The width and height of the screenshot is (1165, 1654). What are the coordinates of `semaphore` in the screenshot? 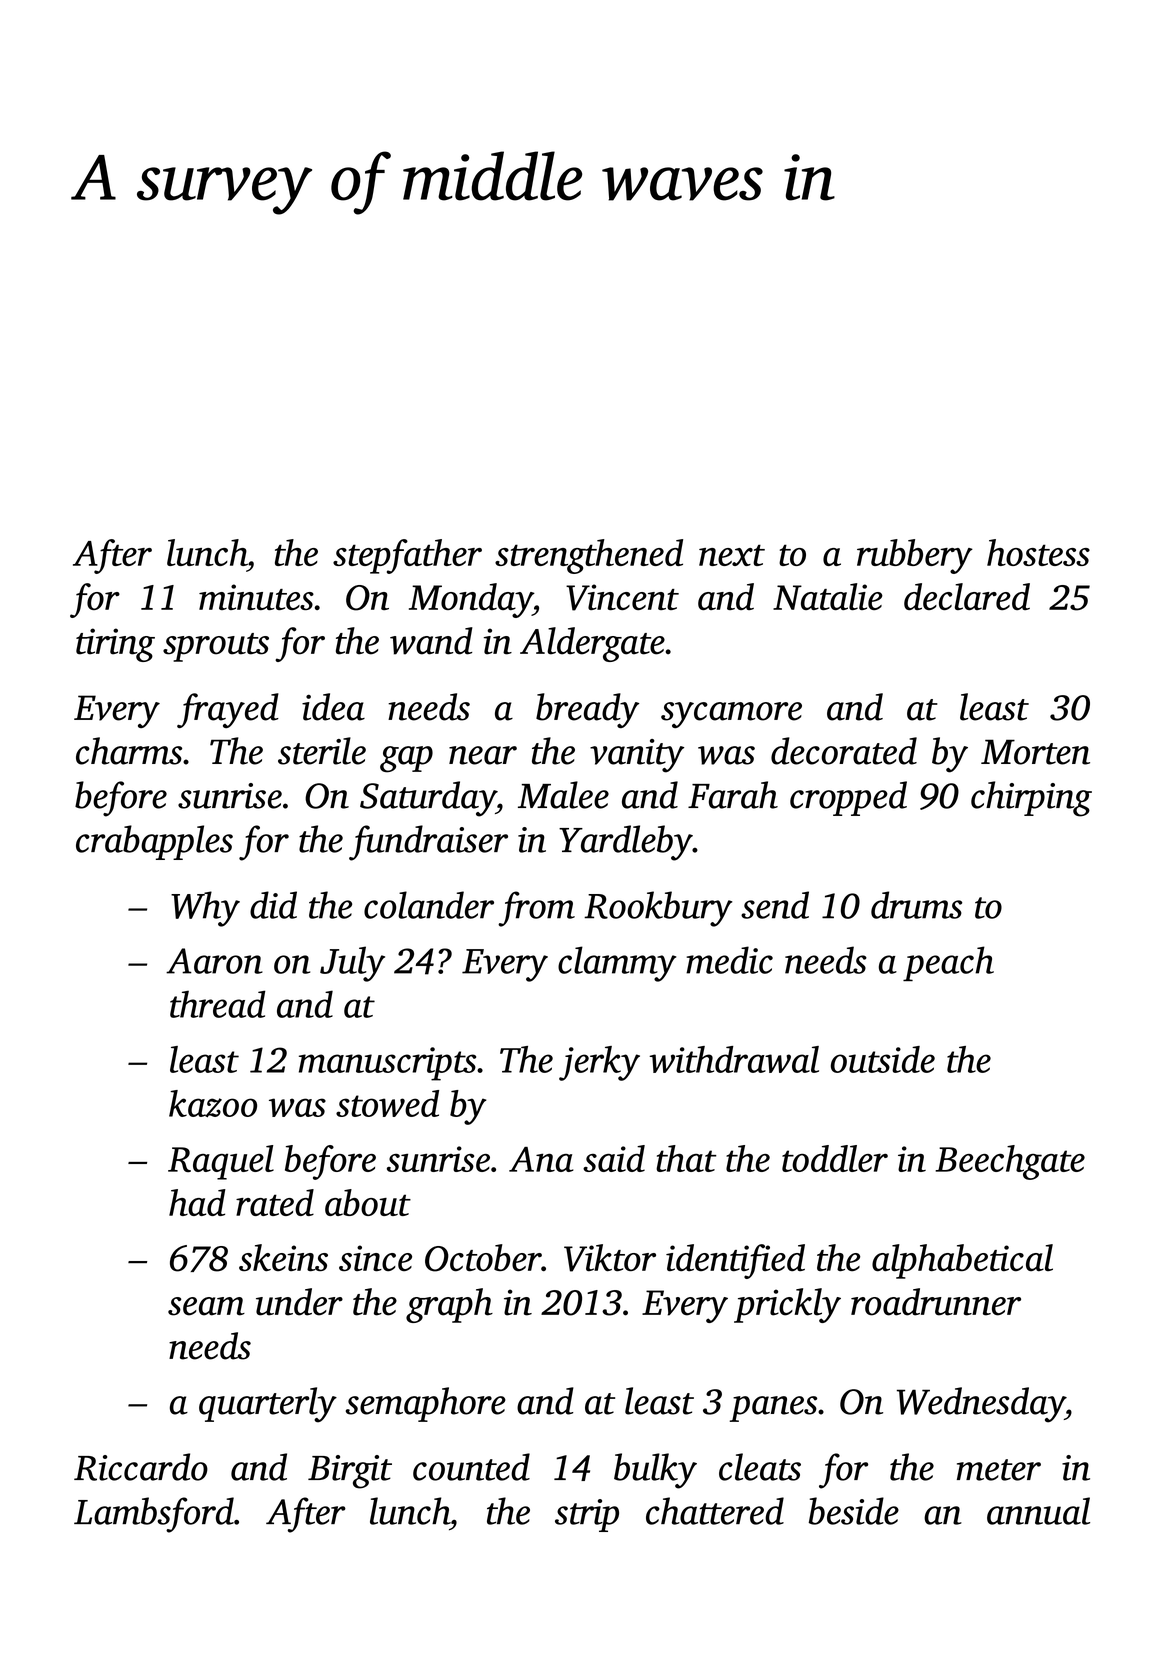 It's located at (426, 1404).
